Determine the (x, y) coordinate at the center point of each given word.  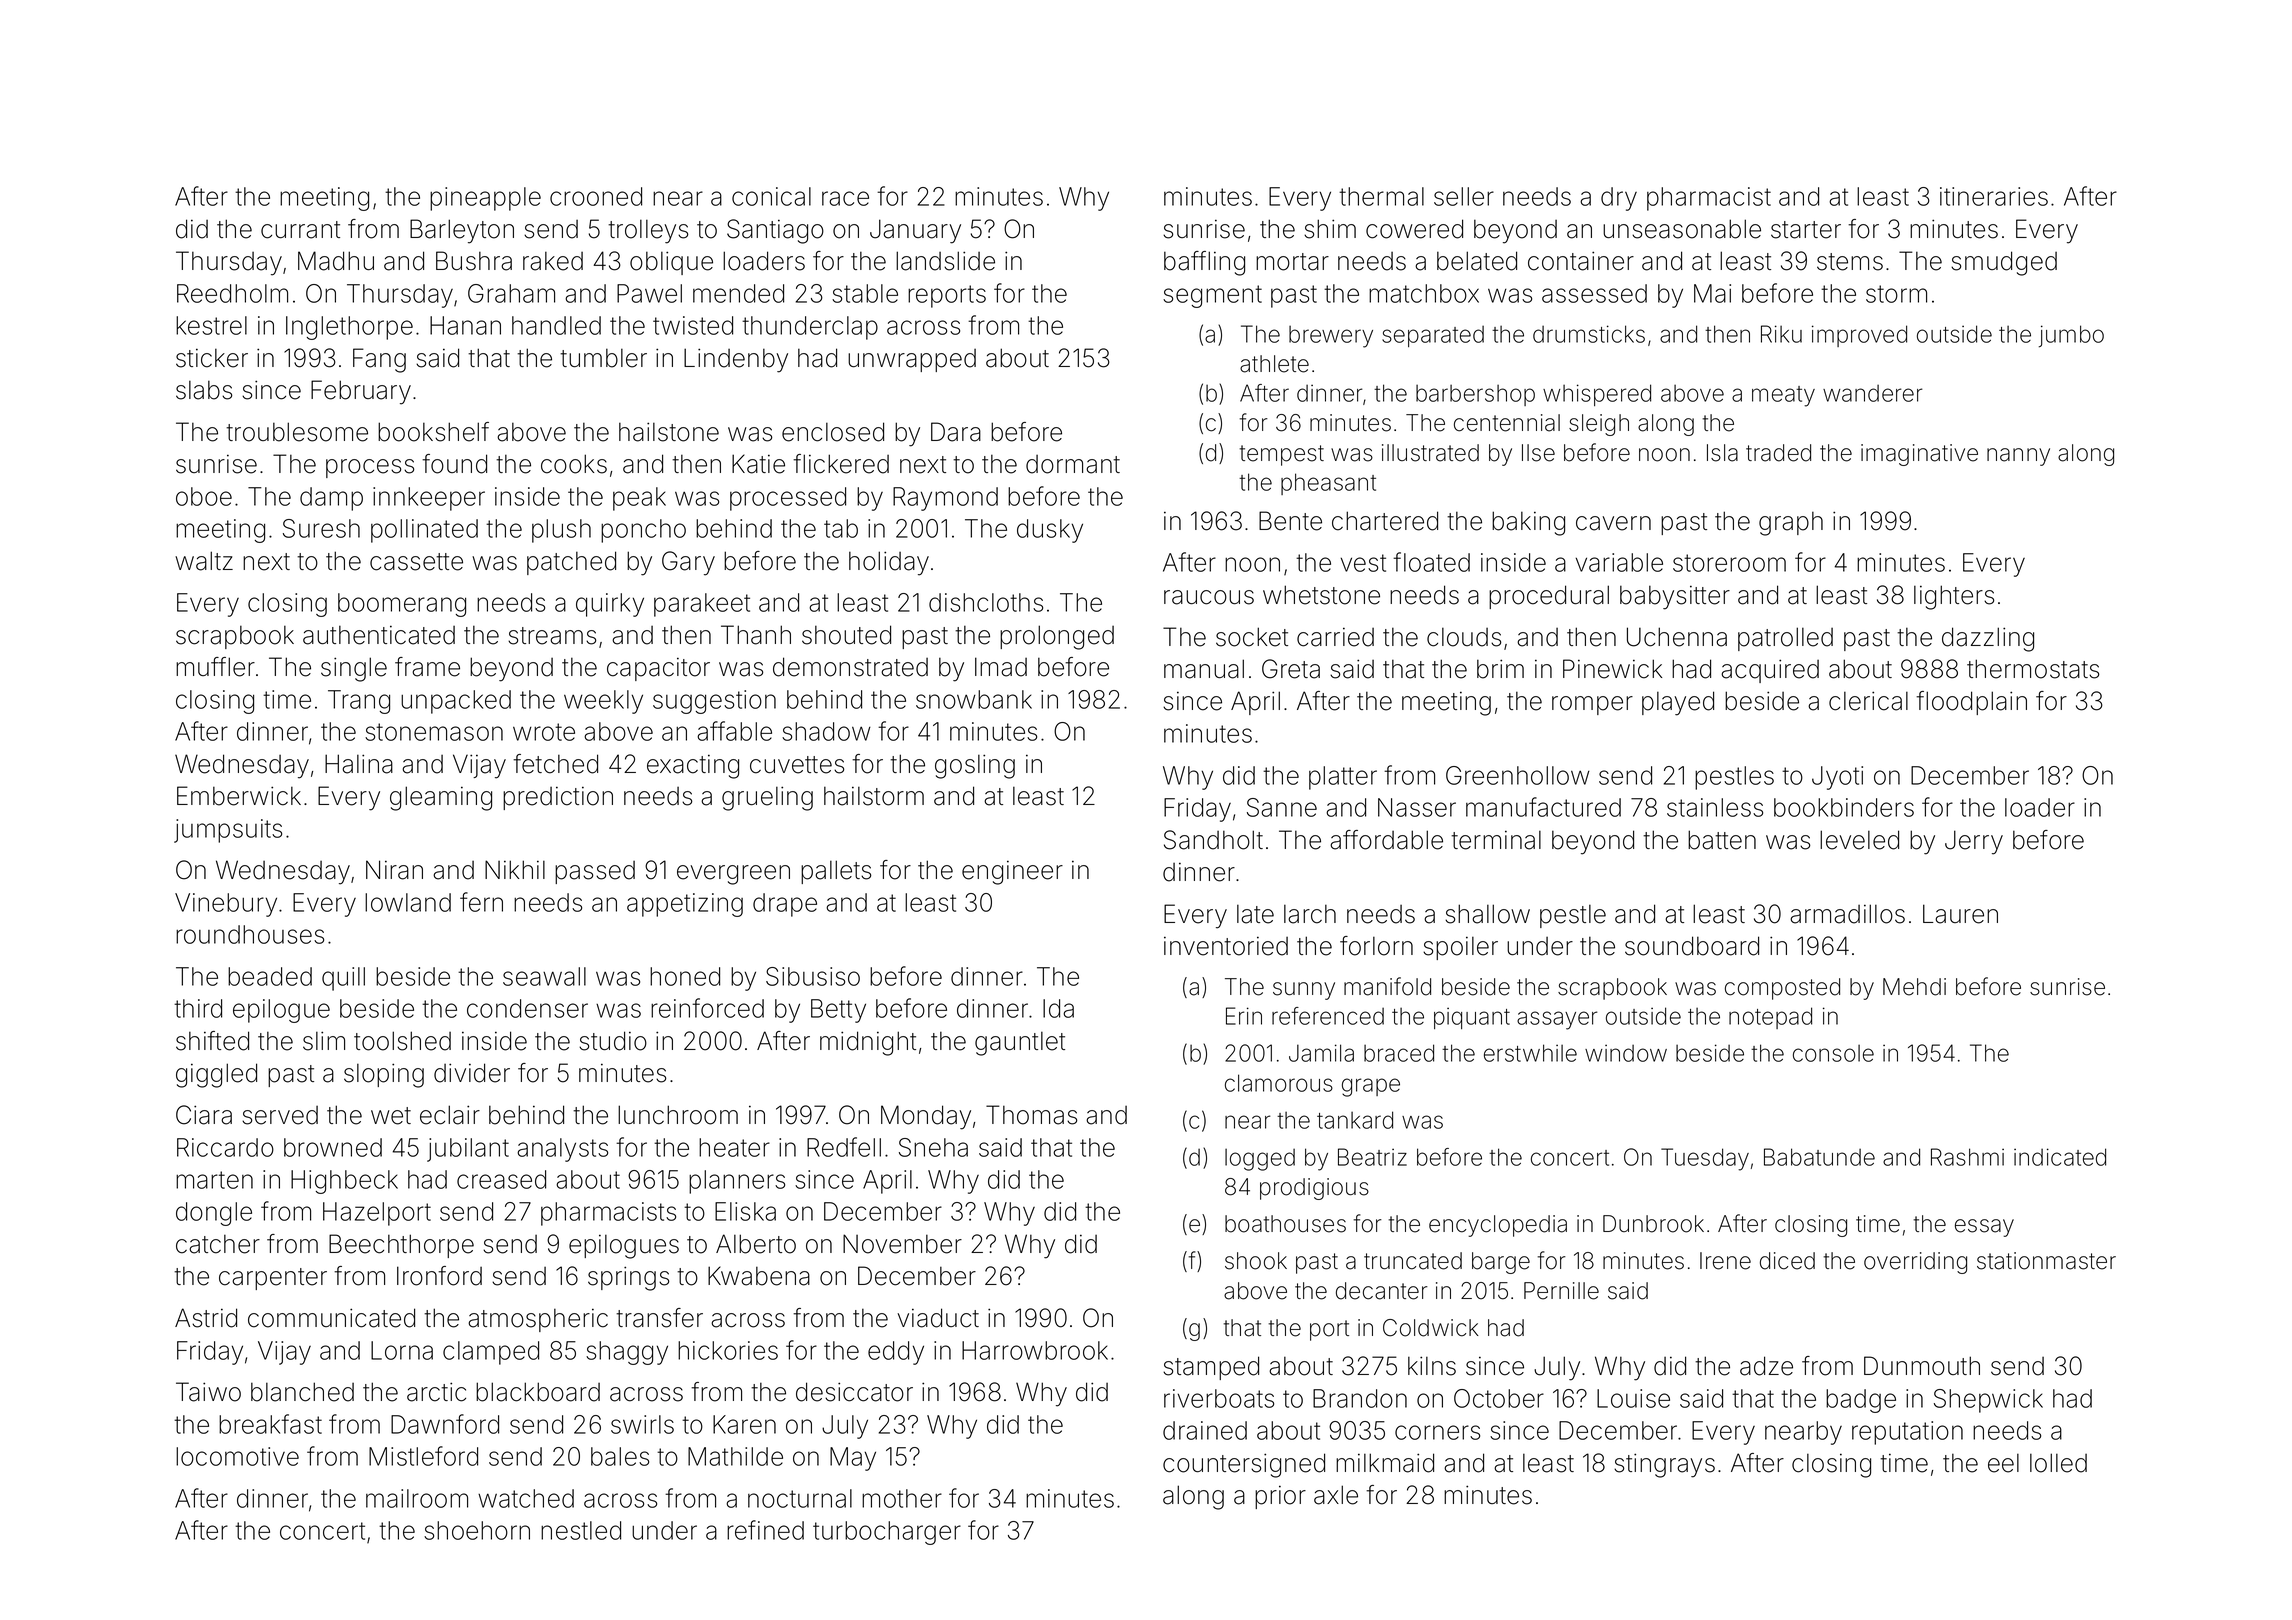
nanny (2018, 457)
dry (1619, 199)
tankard (1355, 1120)
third (198, 1008)
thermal (1381, 196)
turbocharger (887, 1533)
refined (765, 1530)
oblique (671, 263)
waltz (204, 561)
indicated (2060, 1157)
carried (1335, 637)
